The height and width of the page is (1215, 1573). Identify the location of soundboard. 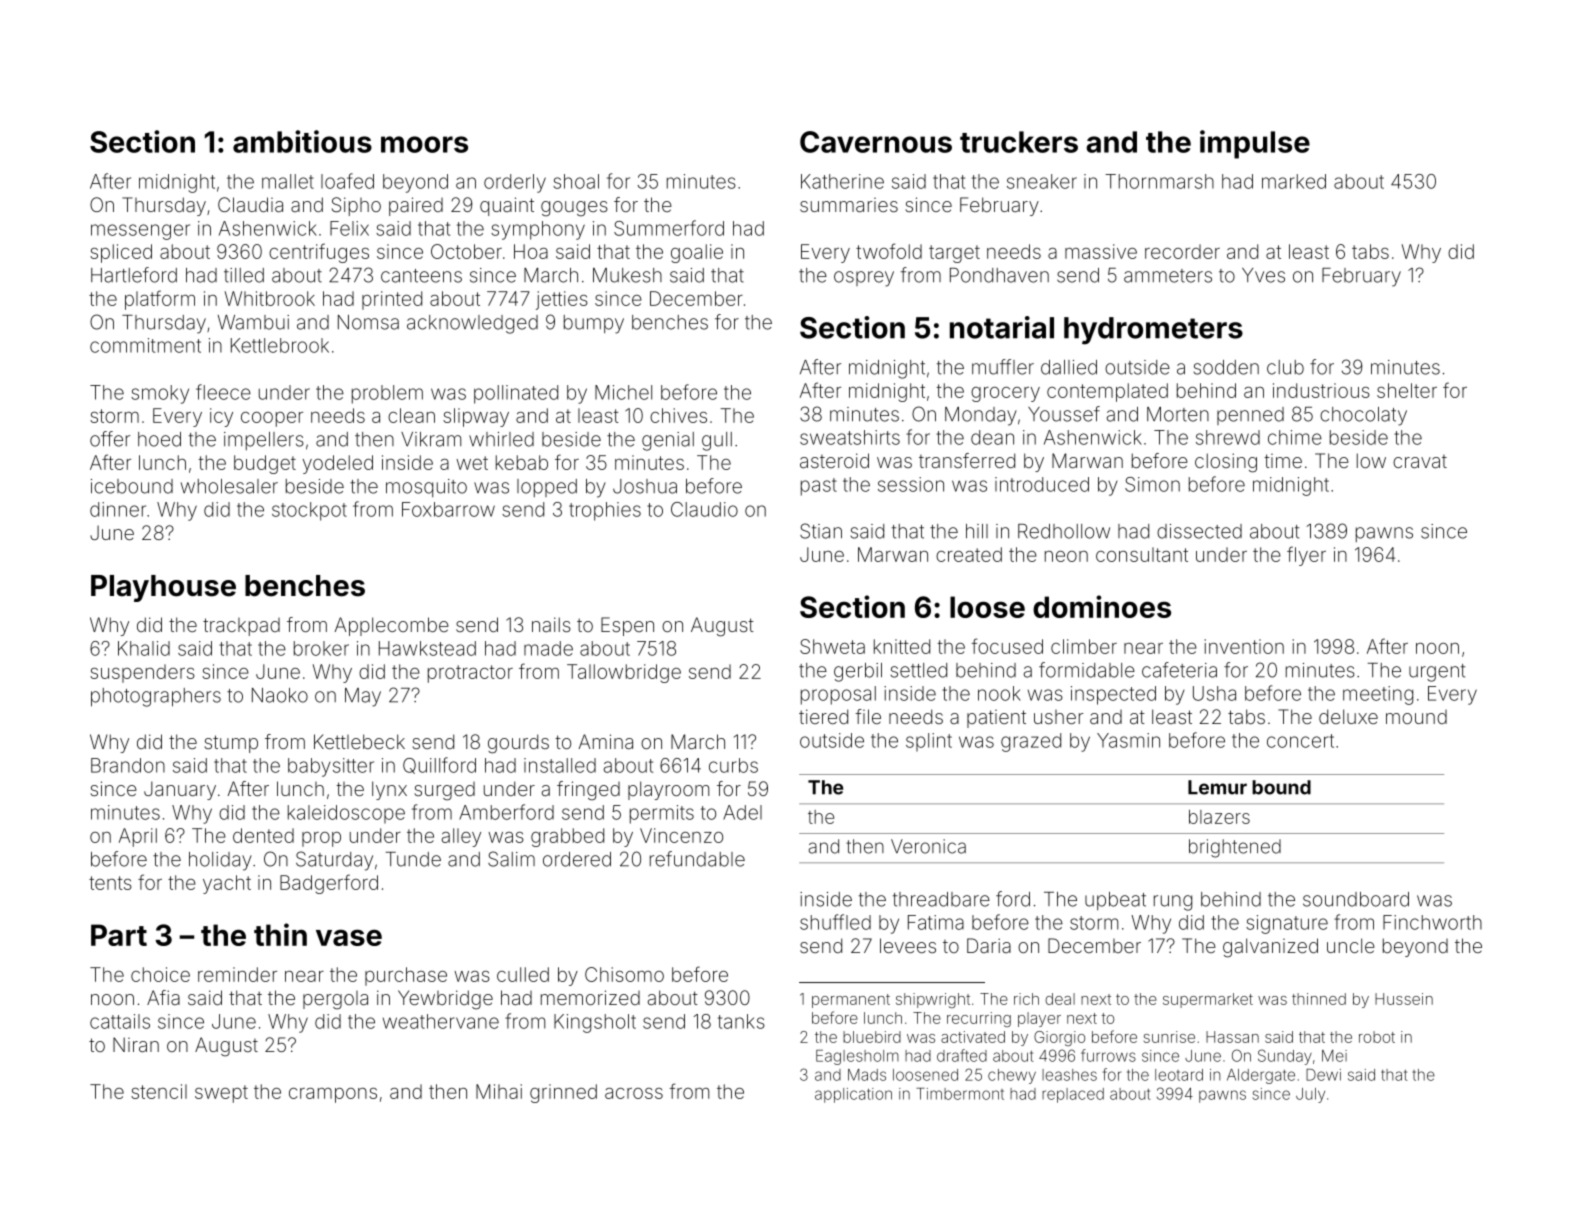
(1356, 899).
